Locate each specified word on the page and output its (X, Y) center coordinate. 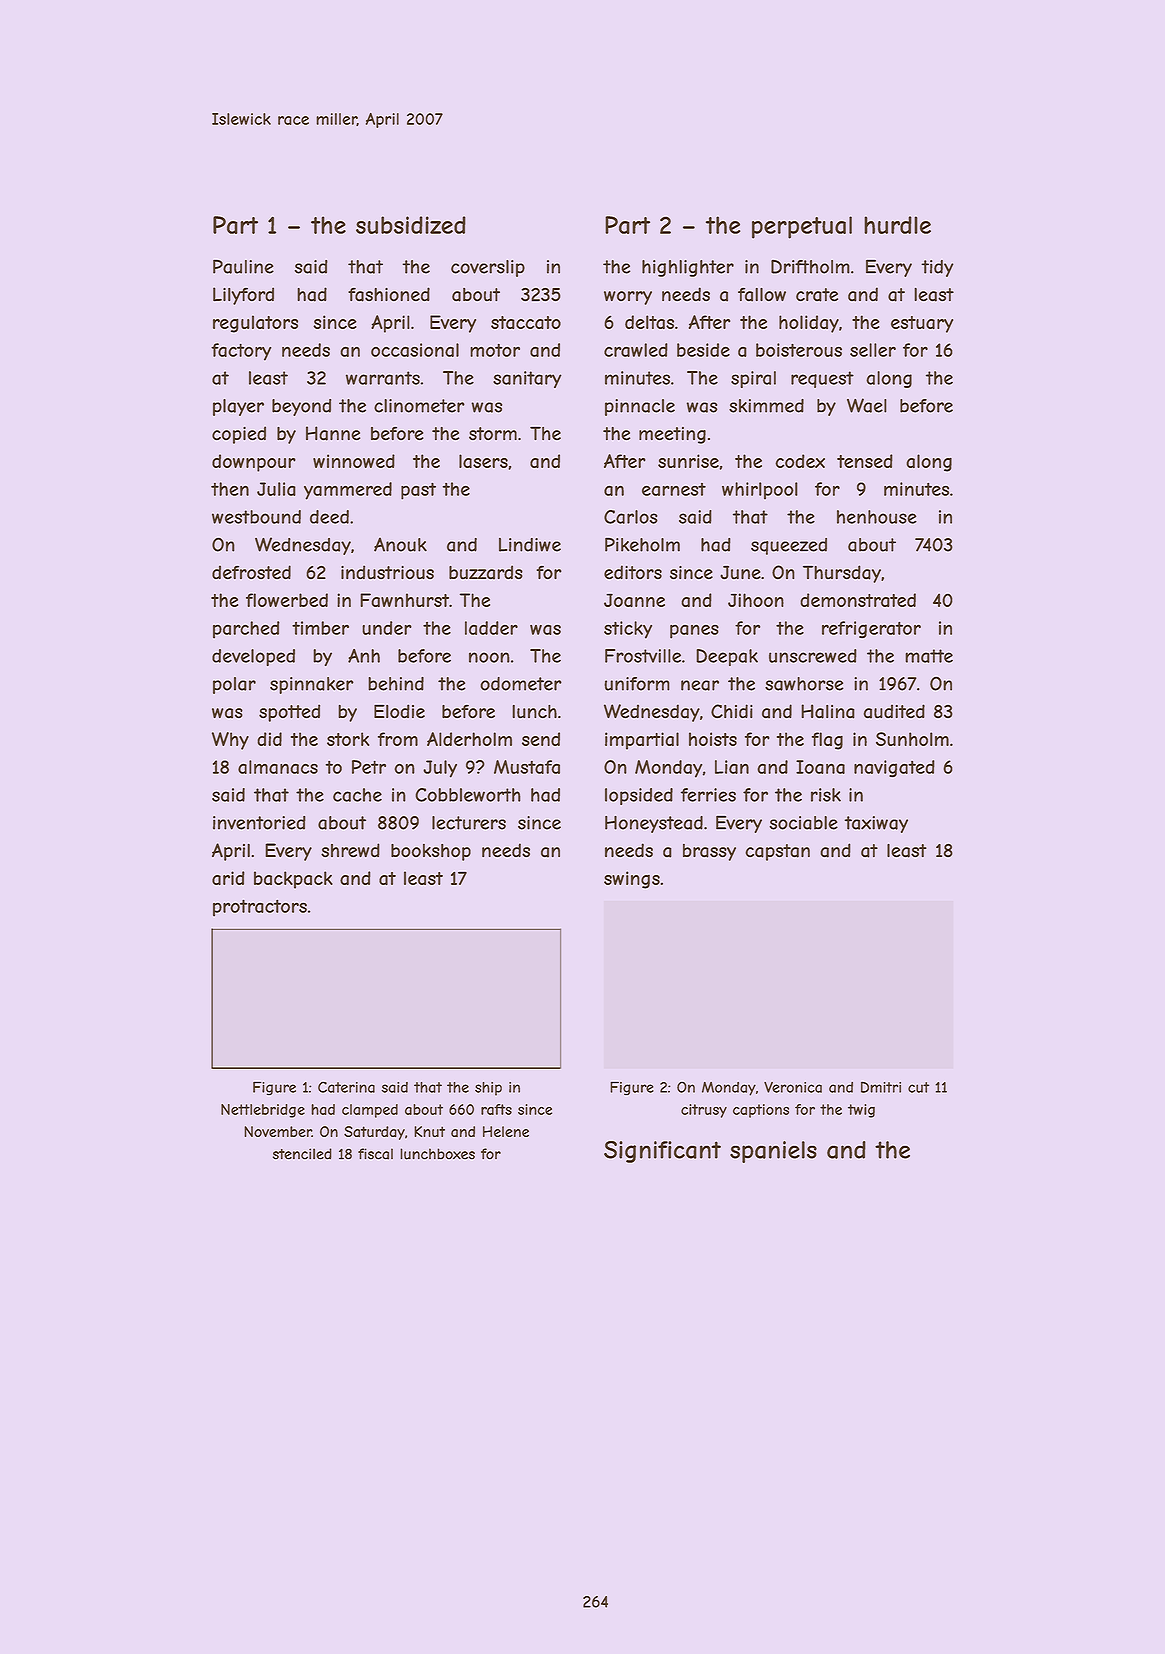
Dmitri (881, 1087)
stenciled (302, 1154)
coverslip (488, 268)
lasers (483, 461)
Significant (662, 1152)
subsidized (411, 225)
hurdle (897, 225)
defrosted (251, 572)
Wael (867, 405)
